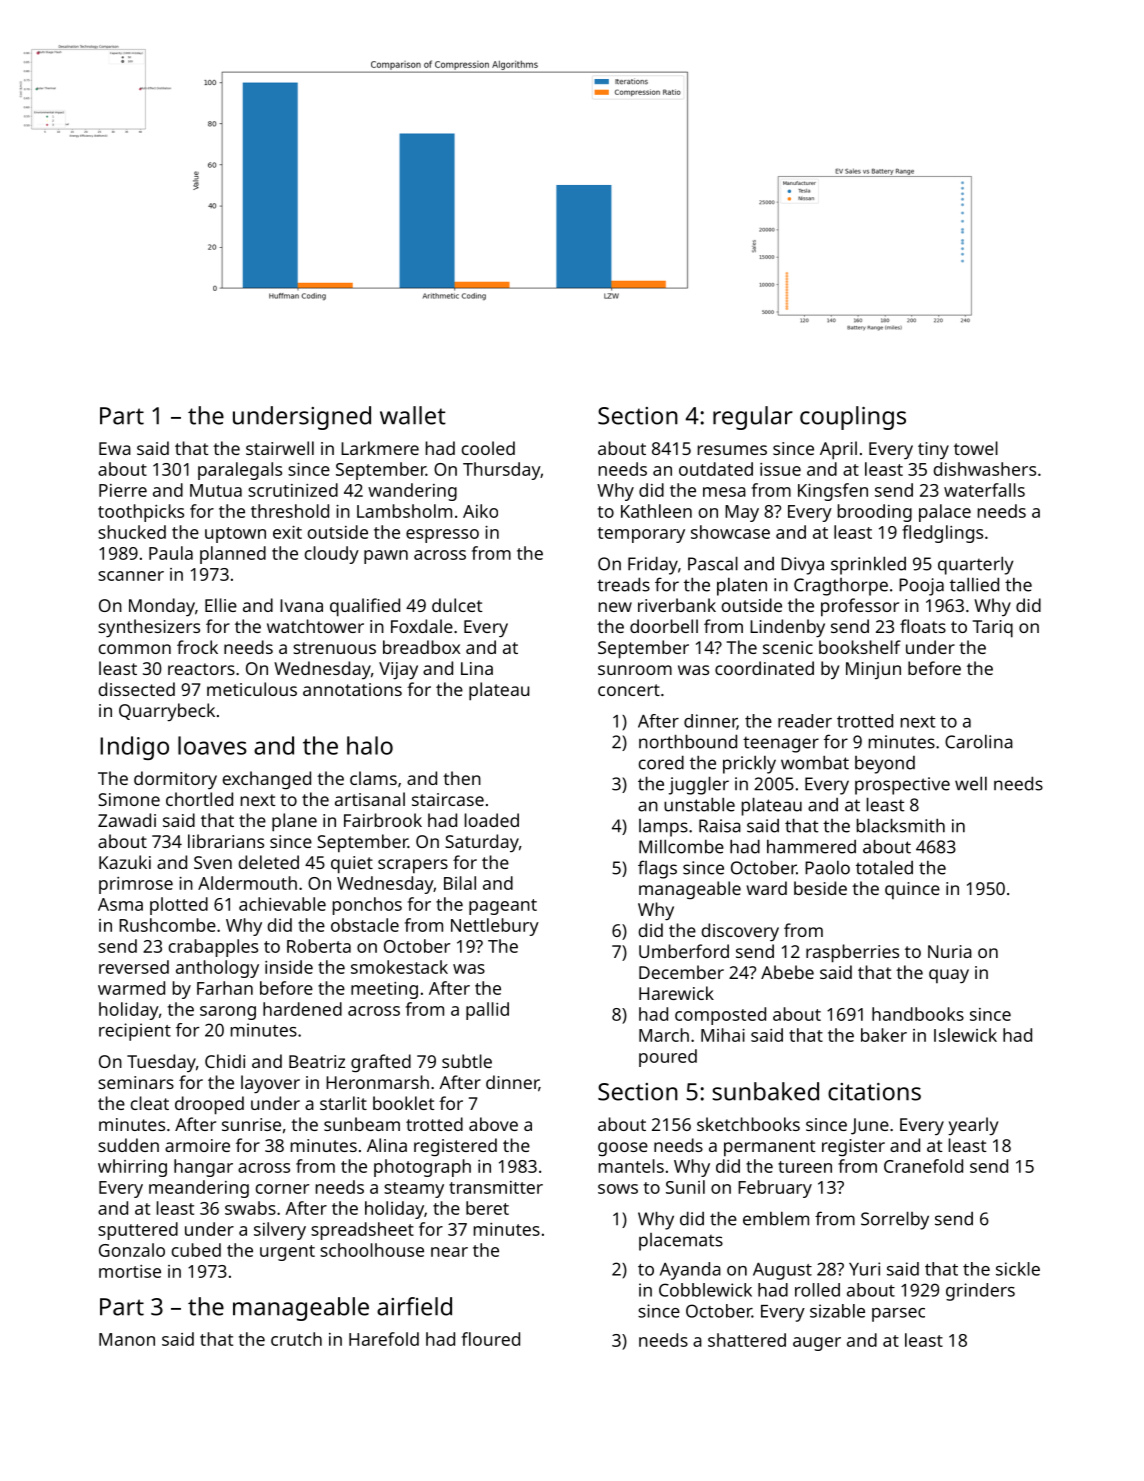 This image has width=1144, height=1481. What do you see at coordinates (250, 1208) in the image?
I see `swabs` at bounding box center [250, 1208].
